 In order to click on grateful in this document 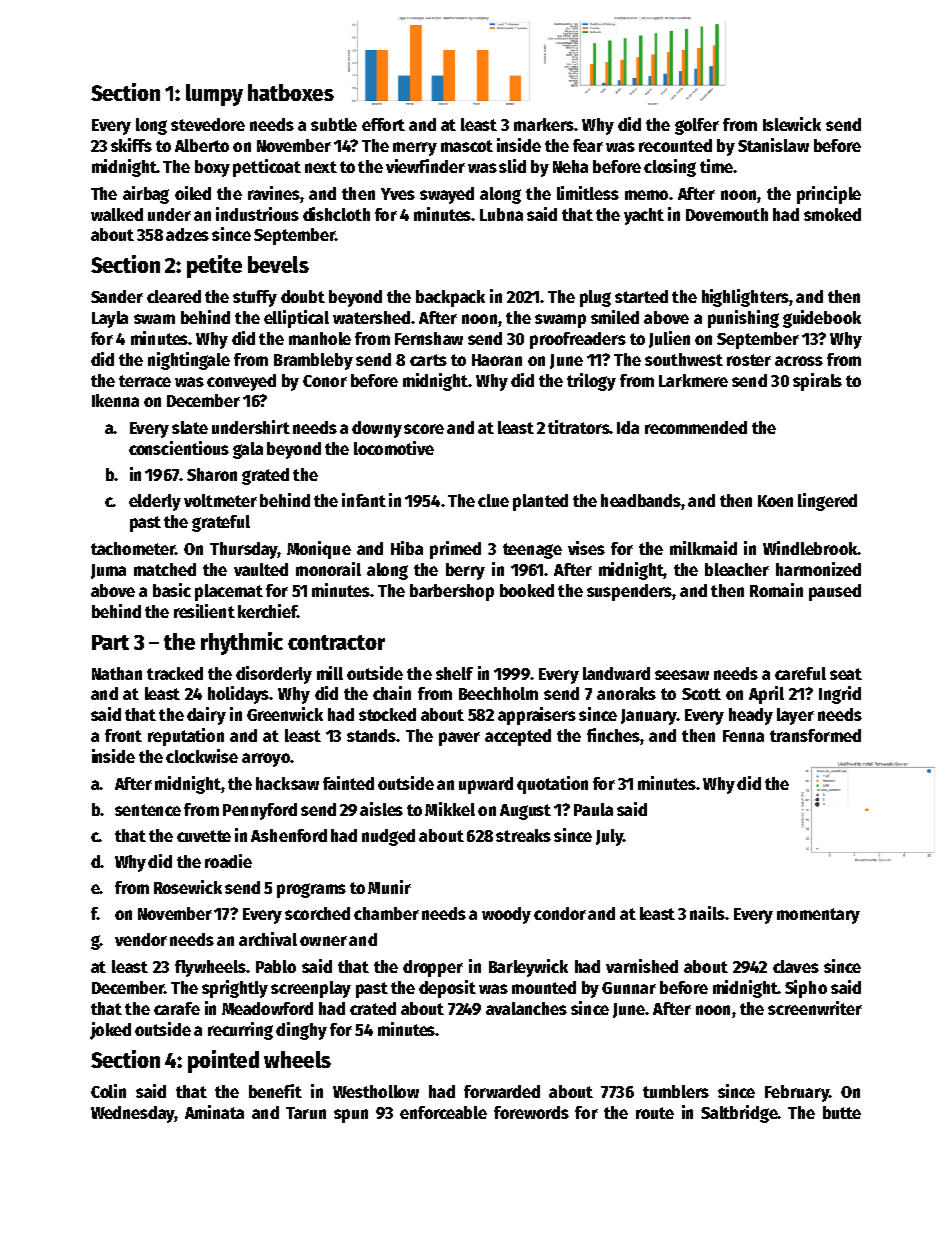, I will do `click(221, 523)`.
